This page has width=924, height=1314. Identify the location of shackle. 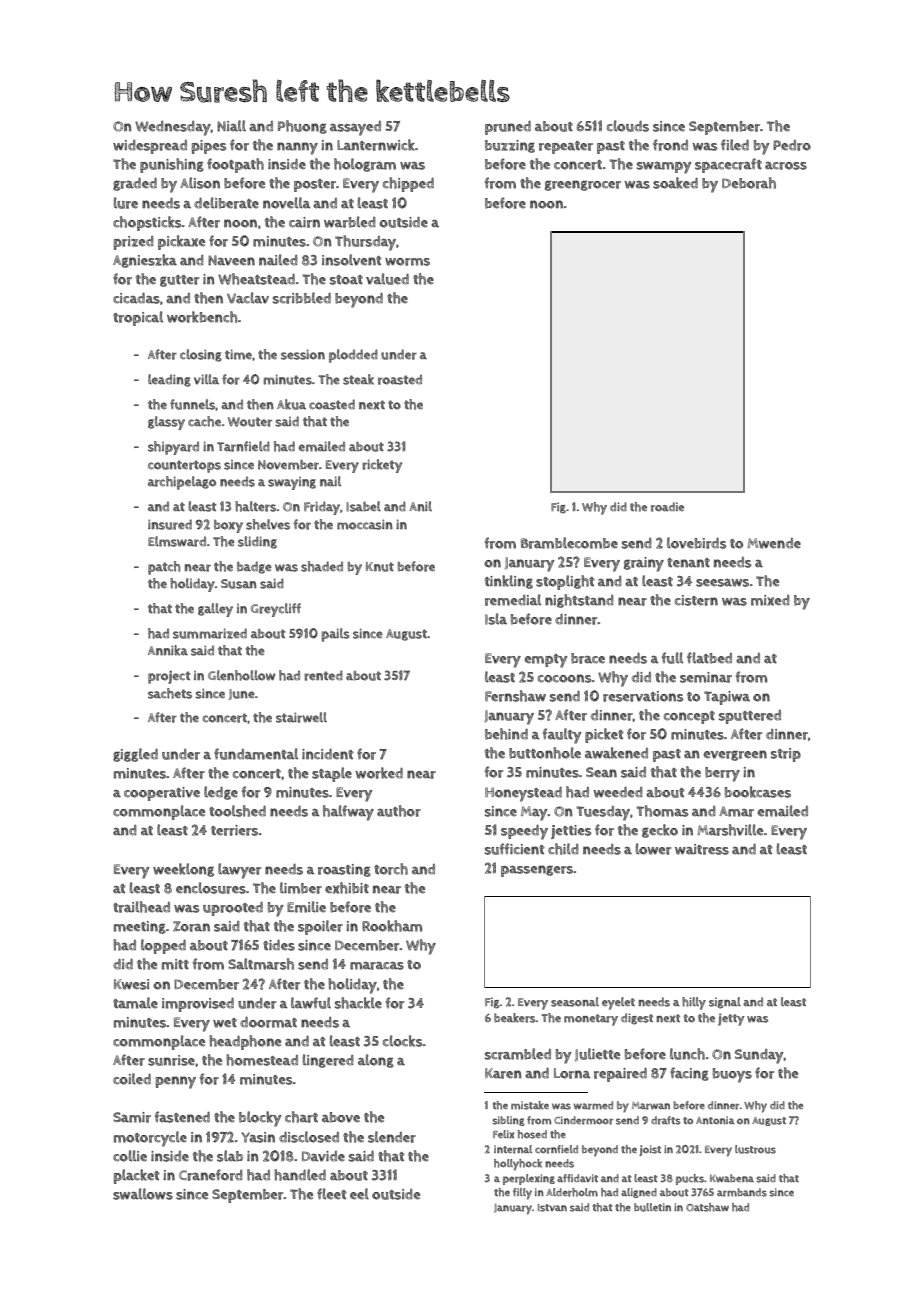
(358, 1003).
